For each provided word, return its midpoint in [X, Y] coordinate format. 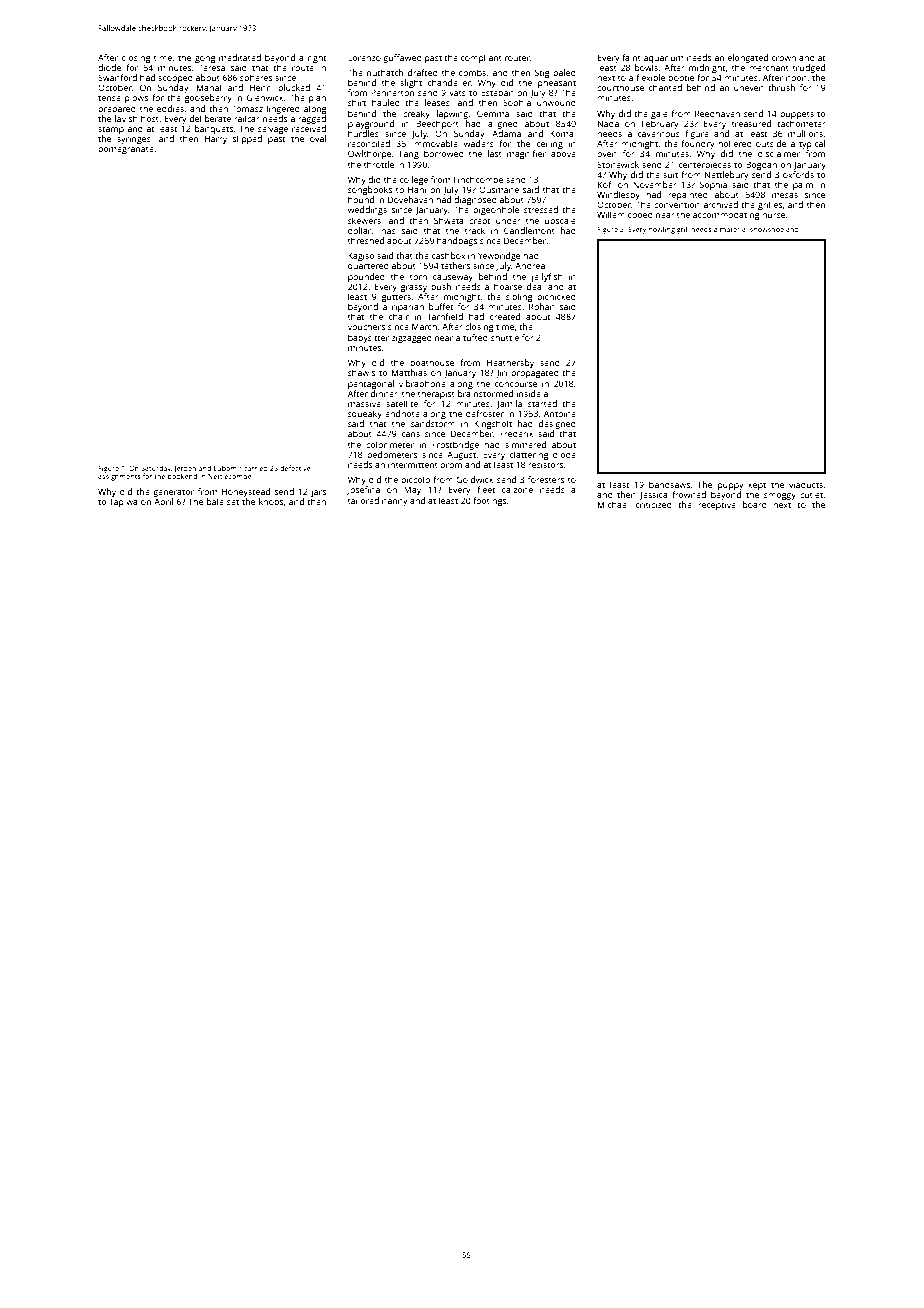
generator [173, 493]
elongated [748, 58]
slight [411, 83]
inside [529, 393]
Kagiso [361, 256]
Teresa [212, 67]
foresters [546, 479]
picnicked [556, 297]
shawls [361, 372]
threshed [366, 240]
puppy [731, 486]
